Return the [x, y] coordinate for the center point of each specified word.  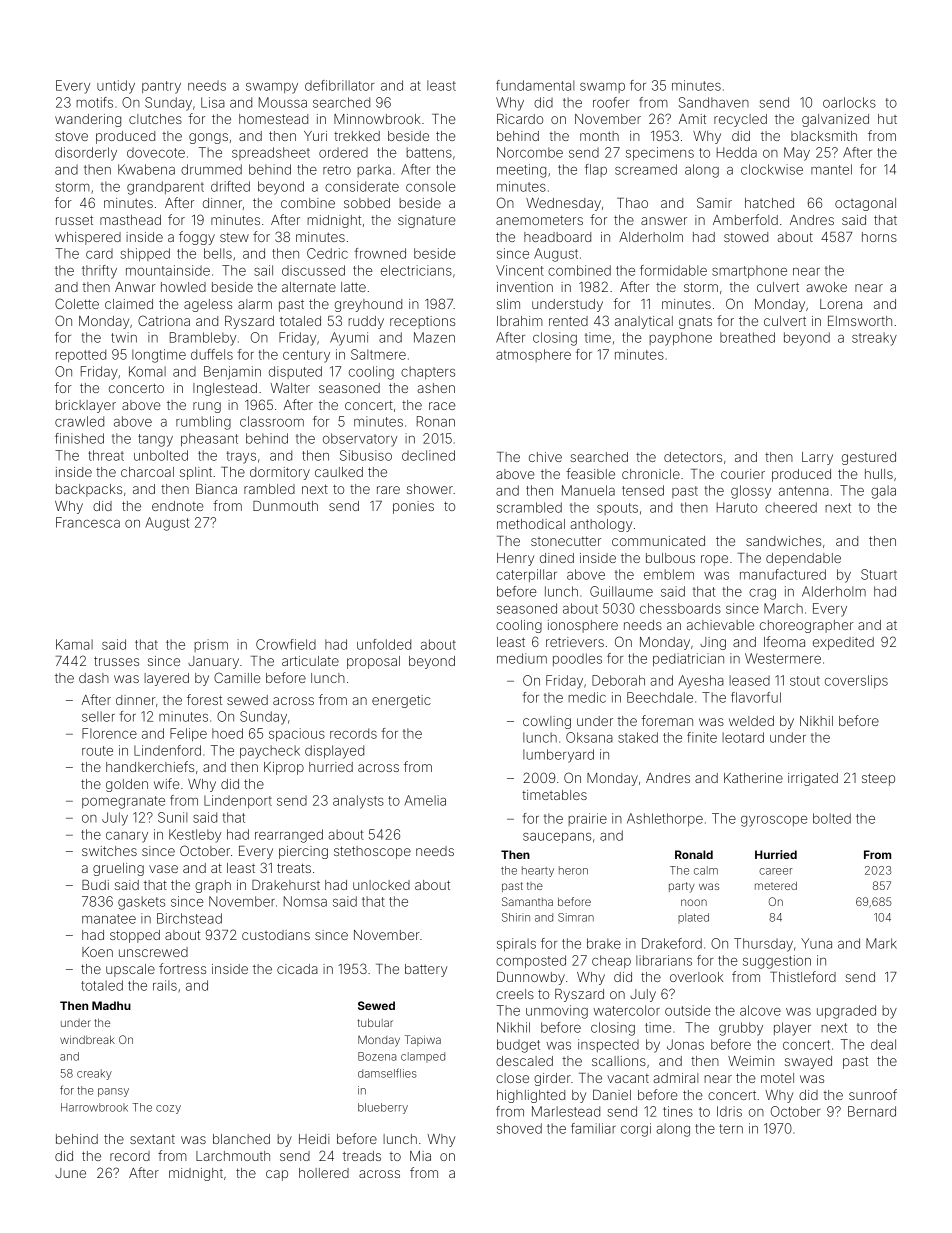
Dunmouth [285, 505]
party [682, 887]
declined [428, 455]
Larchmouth [233, 1156]
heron [573, 870]
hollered [324, 1173]
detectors [693, 457]
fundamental [535, 85]
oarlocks [849, 102]
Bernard [872, 1111]
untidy [116, 87]
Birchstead [189, 918]
